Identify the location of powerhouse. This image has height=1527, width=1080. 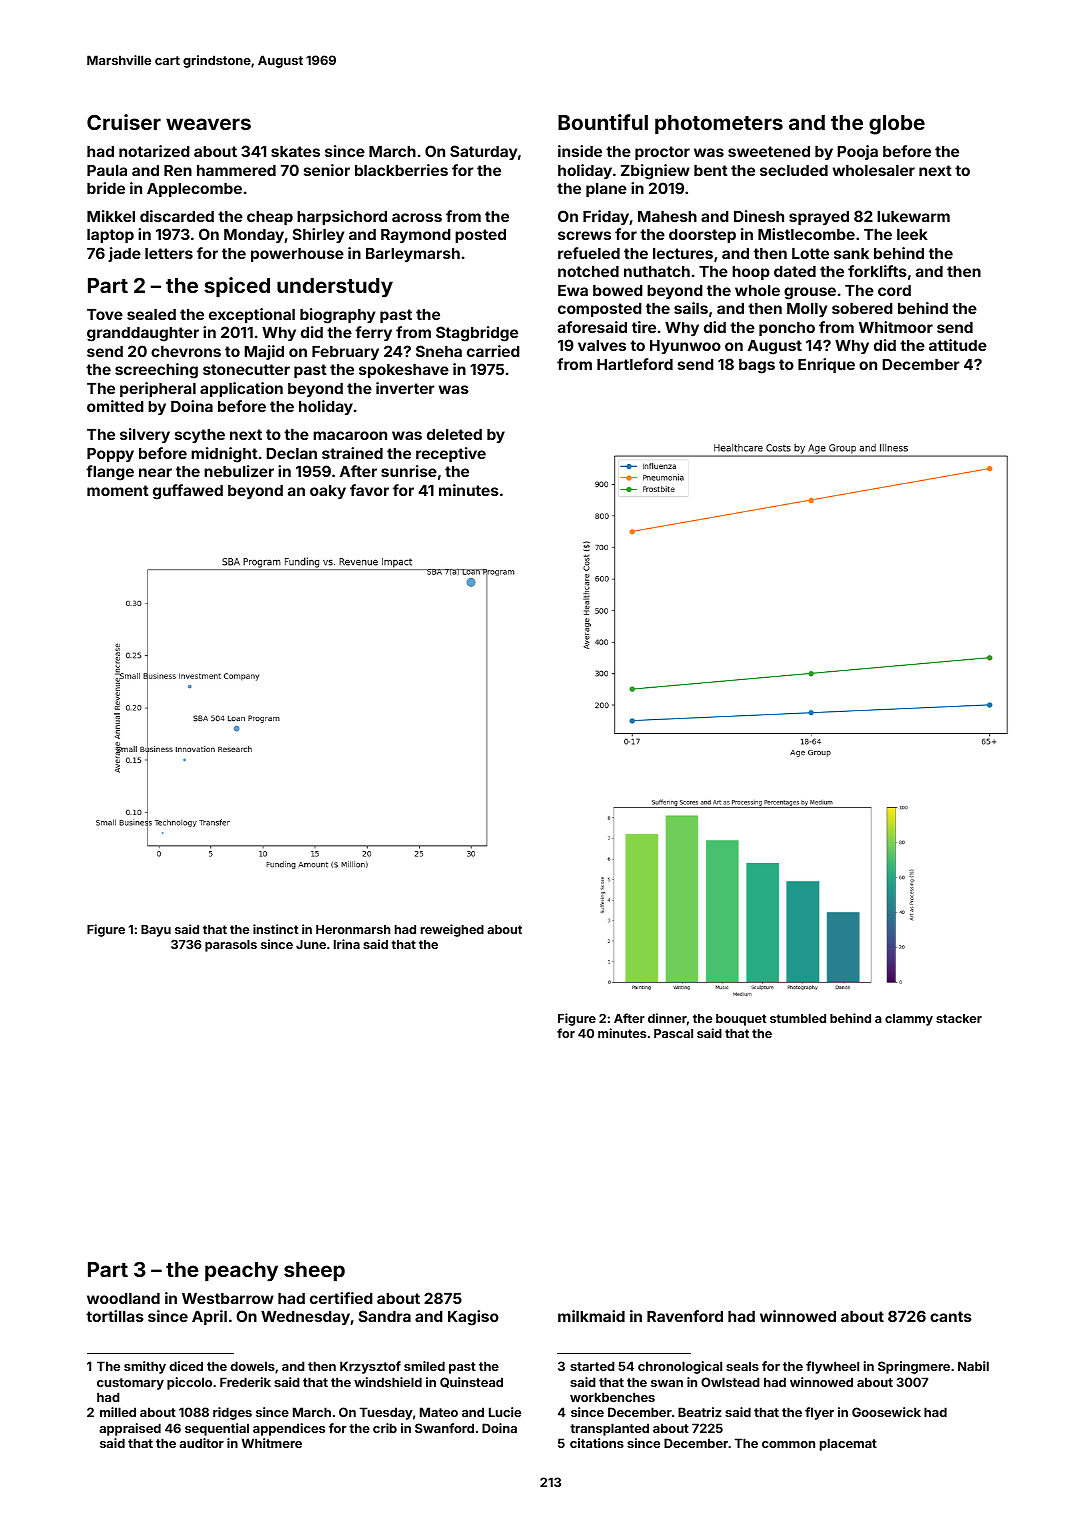
(297, 255).
